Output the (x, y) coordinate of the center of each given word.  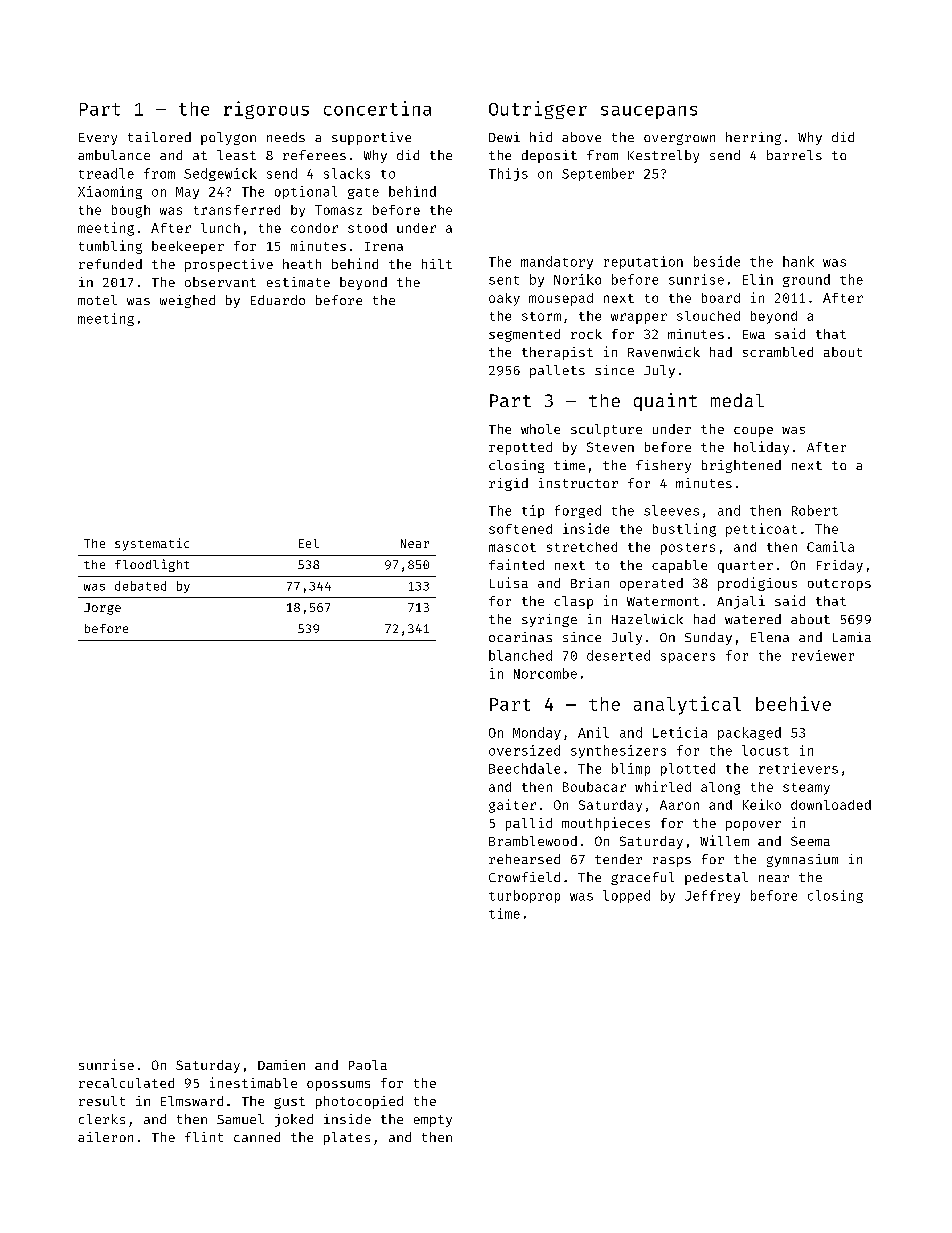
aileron (105, 1137)
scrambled (778, 352)
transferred (237, 210)
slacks (347, 173)
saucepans (649, 112)
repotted (520, 448)
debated (140, 586)
